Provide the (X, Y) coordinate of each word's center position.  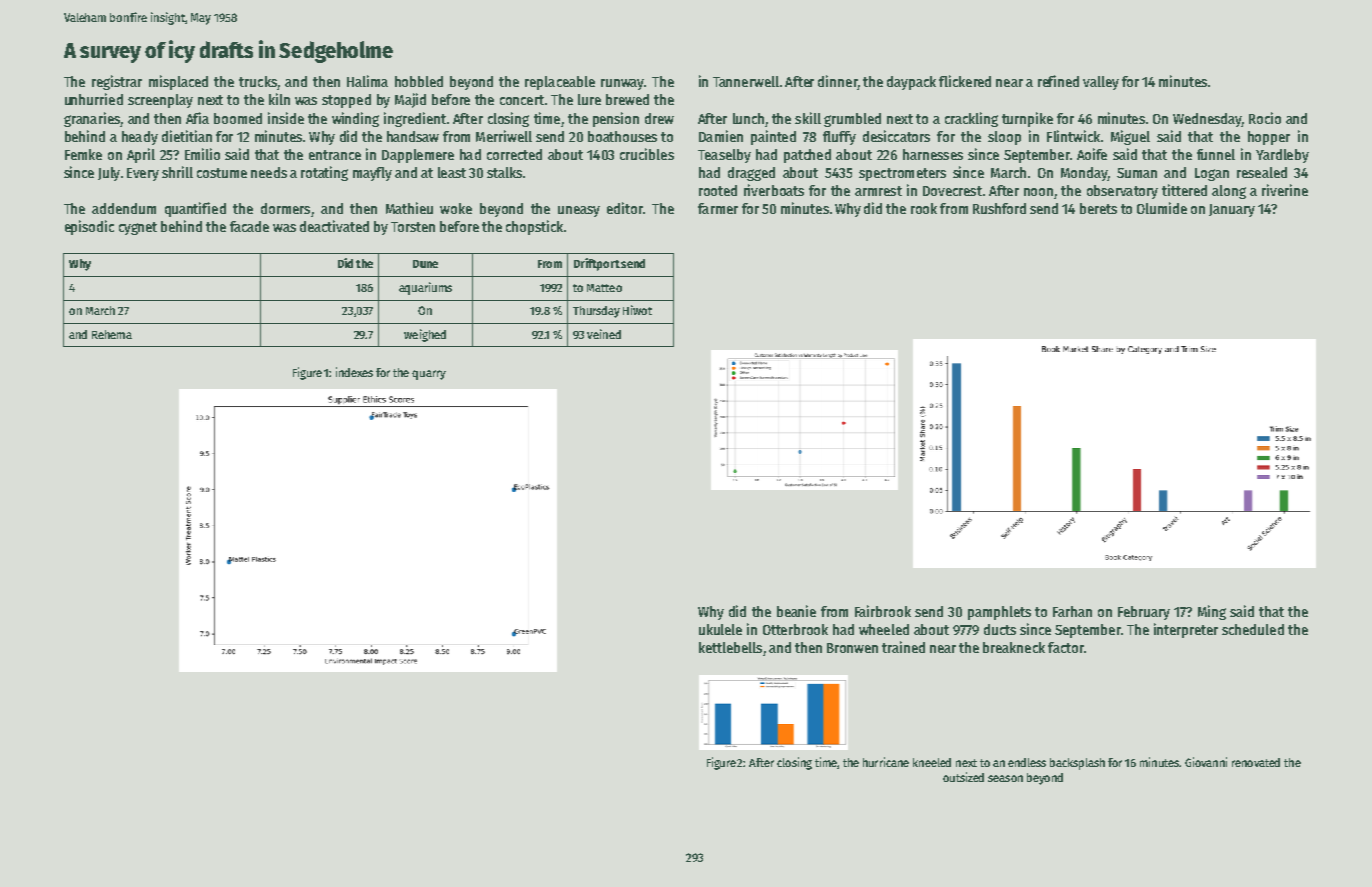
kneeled (932, 762)
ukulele (720, 629)
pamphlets (999, 613)
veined (604, 334)
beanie (796, 611)
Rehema (112, 334)
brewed (627, 99)
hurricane (886, 762)
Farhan (1072, 611)
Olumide (1162, 208)
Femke (83, 154)
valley (1101, 83)
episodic (89, 227)
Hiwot (637, 310)
